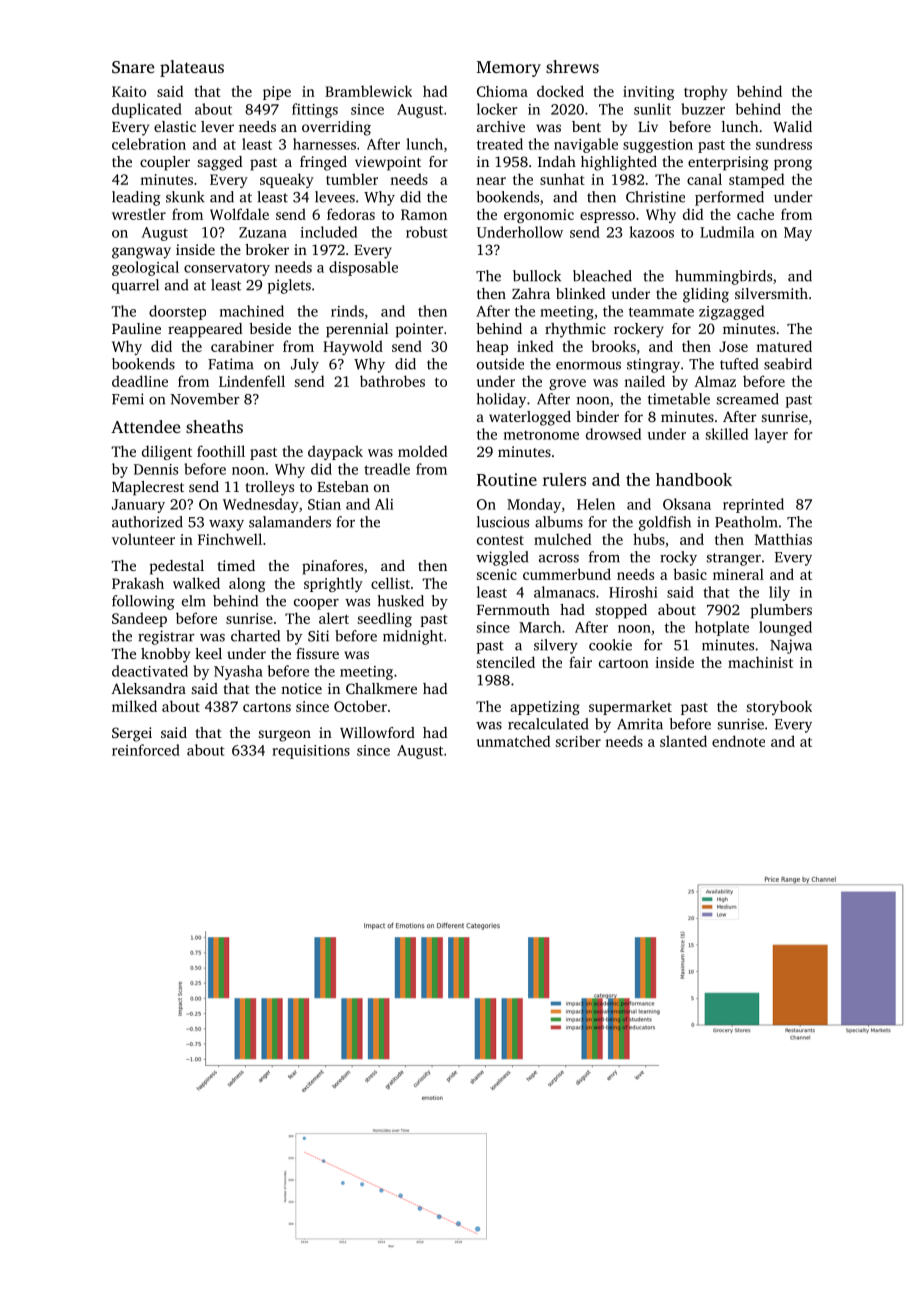 The height and width of the screenshot is (1308, 924). What do you see at coordinates (139, 619) in the screenshot?
I see `Sandeep` at bounding box center [139, 619].
